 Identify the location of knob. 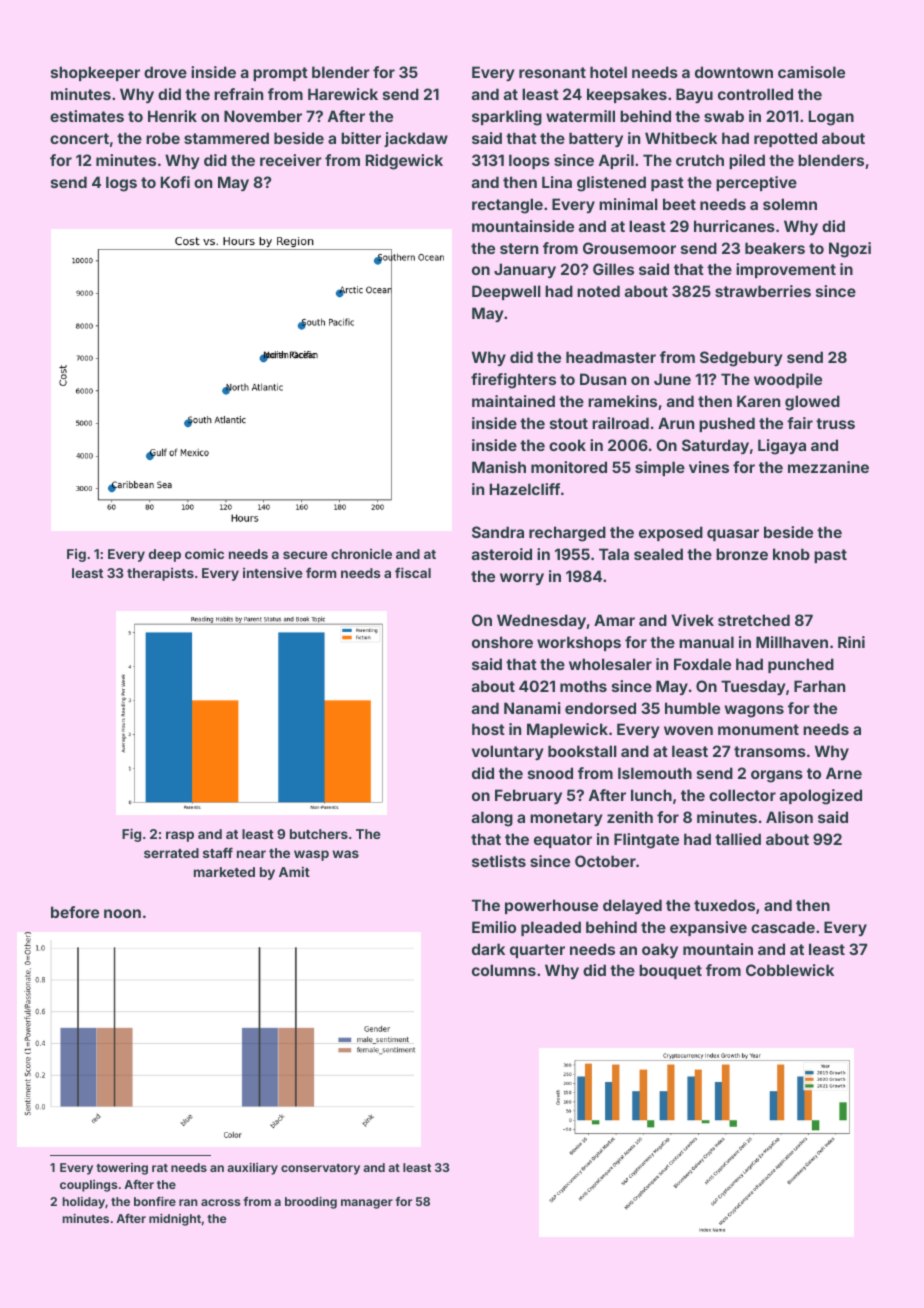
(791, 554).
